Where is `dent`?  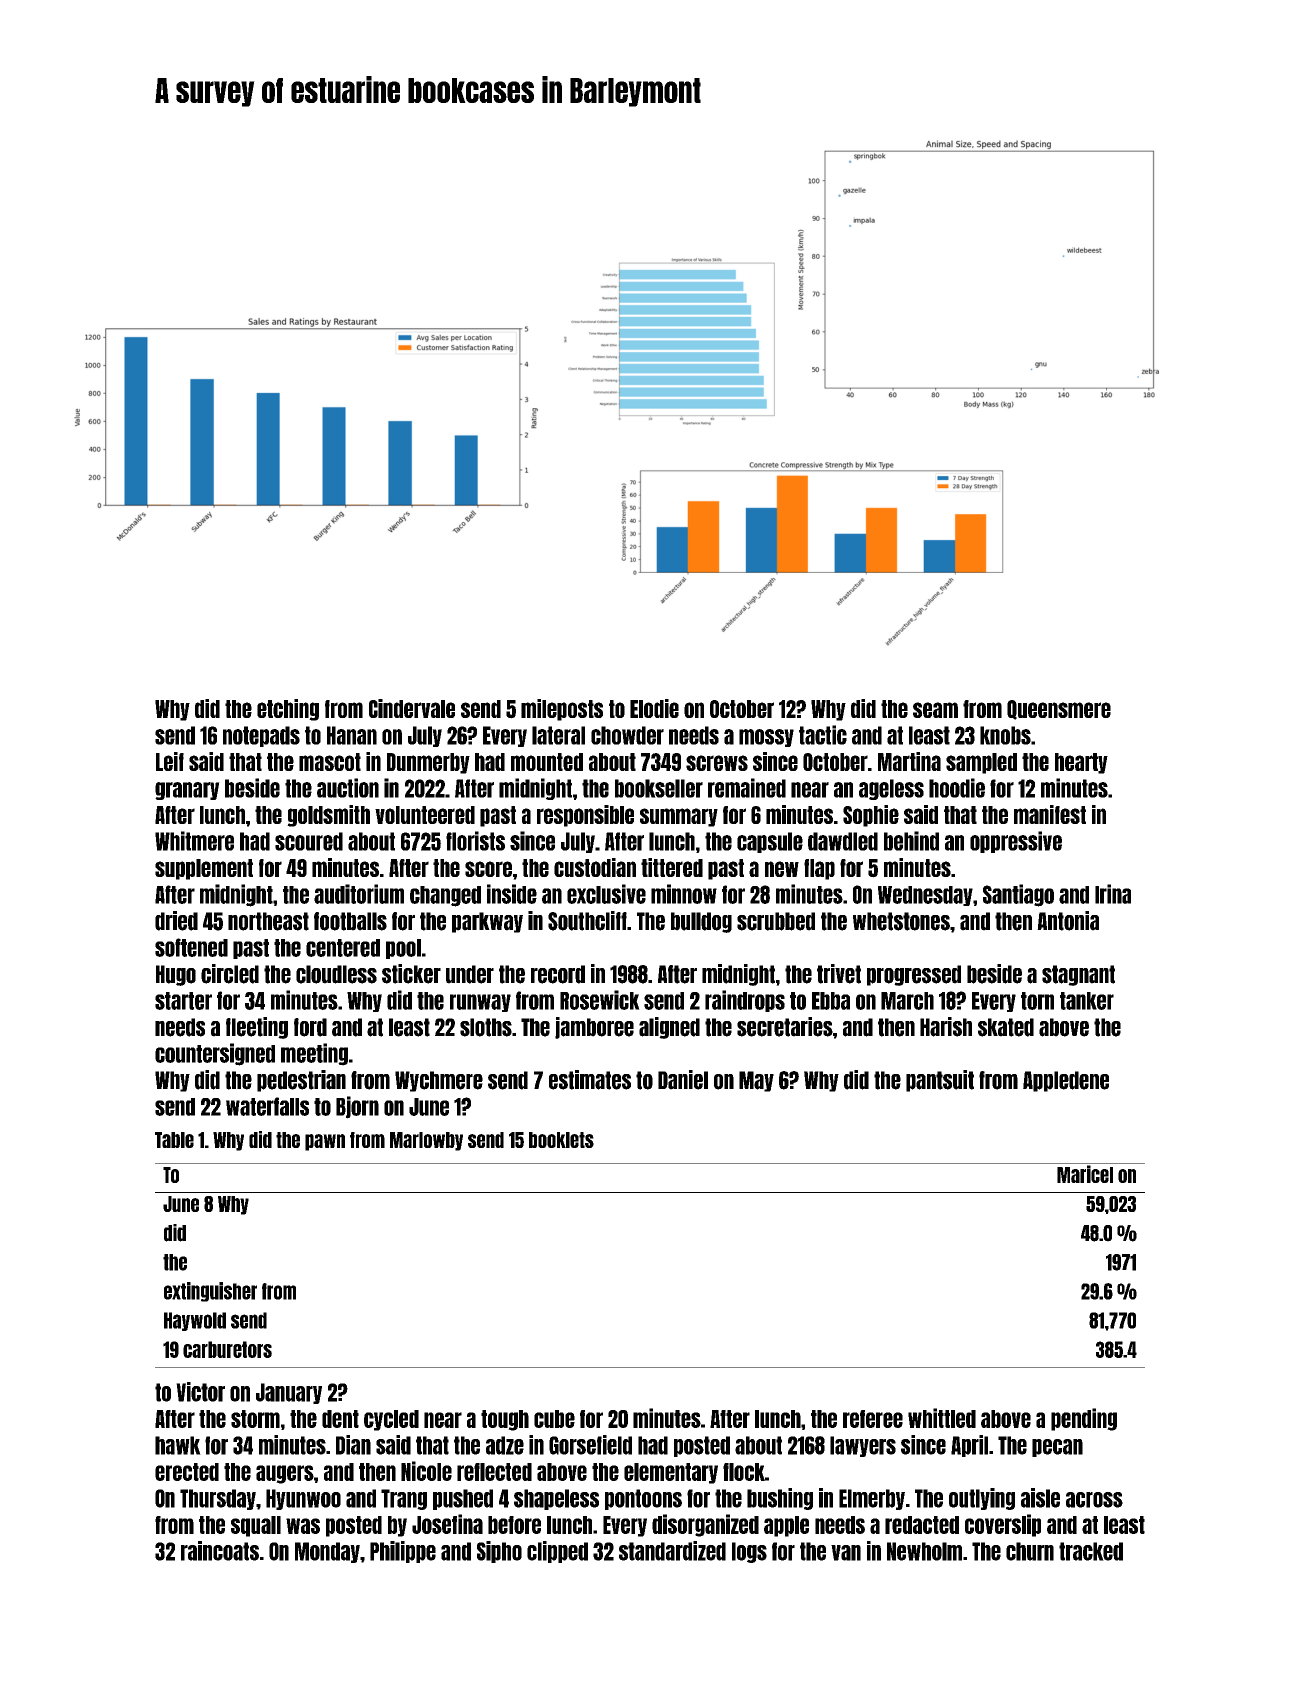 dent is located at coordinates (340, 1419).
